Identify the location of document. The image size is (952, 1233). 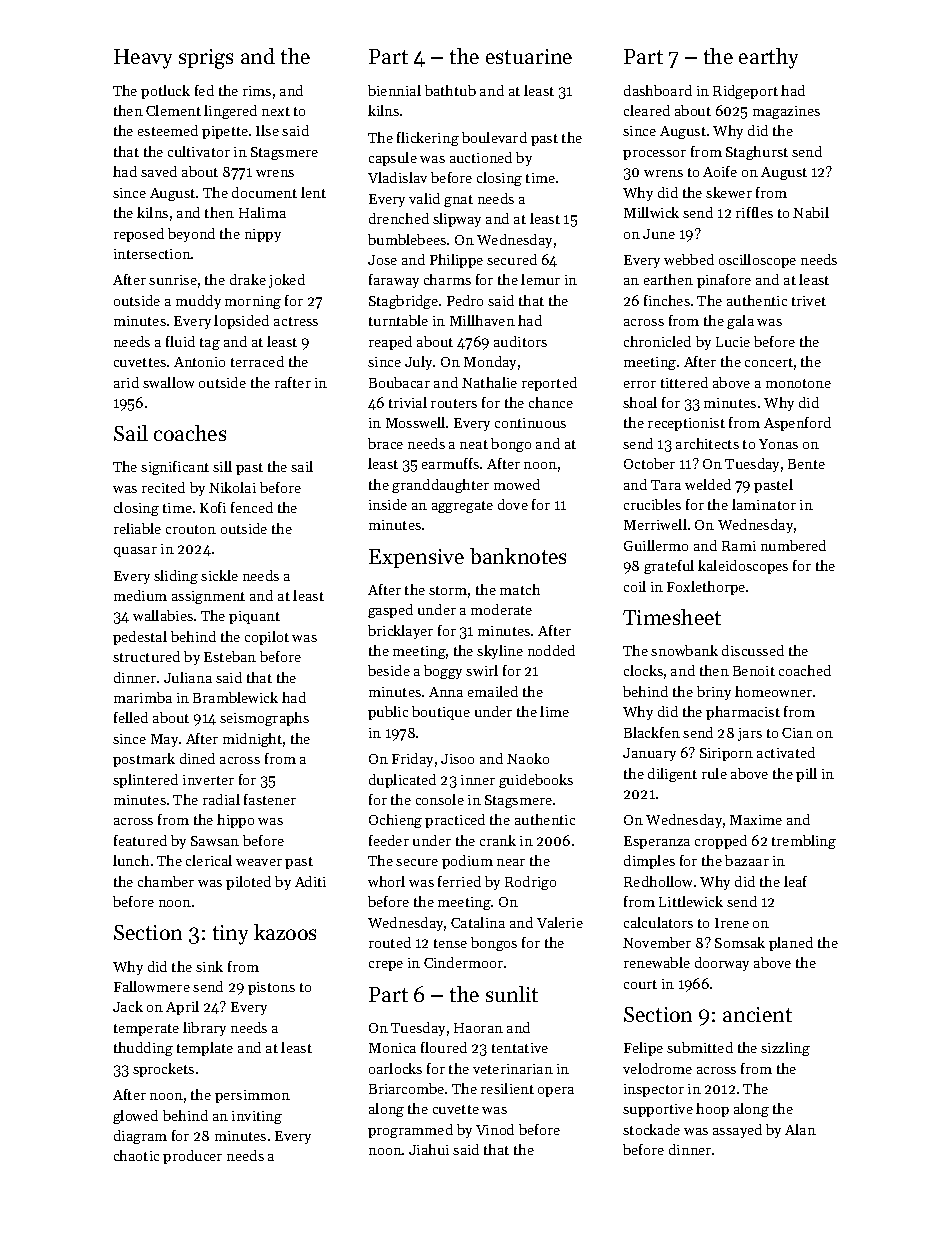
(264, 192).
